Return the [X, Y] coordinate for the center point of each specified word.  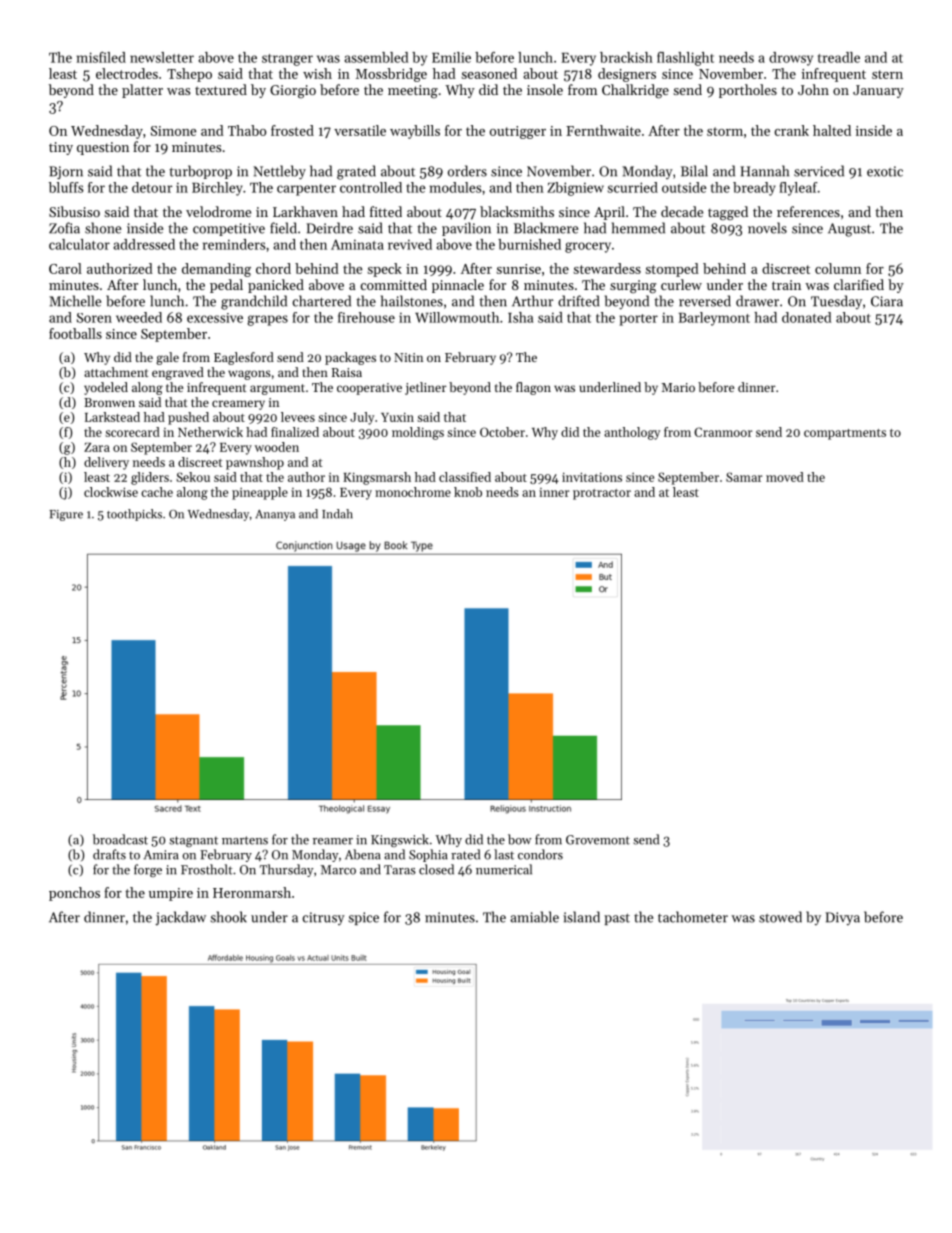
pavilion [466, 229]
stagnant [193, 841]
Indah [337, 514]
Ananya [275, 515]
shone [103, 228]
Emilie [451, 57]
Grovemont [598, 840]
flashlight [685, 59]
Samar [744, 477]
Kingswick [400, 840]
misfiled [101, 57]
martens [245, 840]
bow [519, 839]
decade [682, 211]
